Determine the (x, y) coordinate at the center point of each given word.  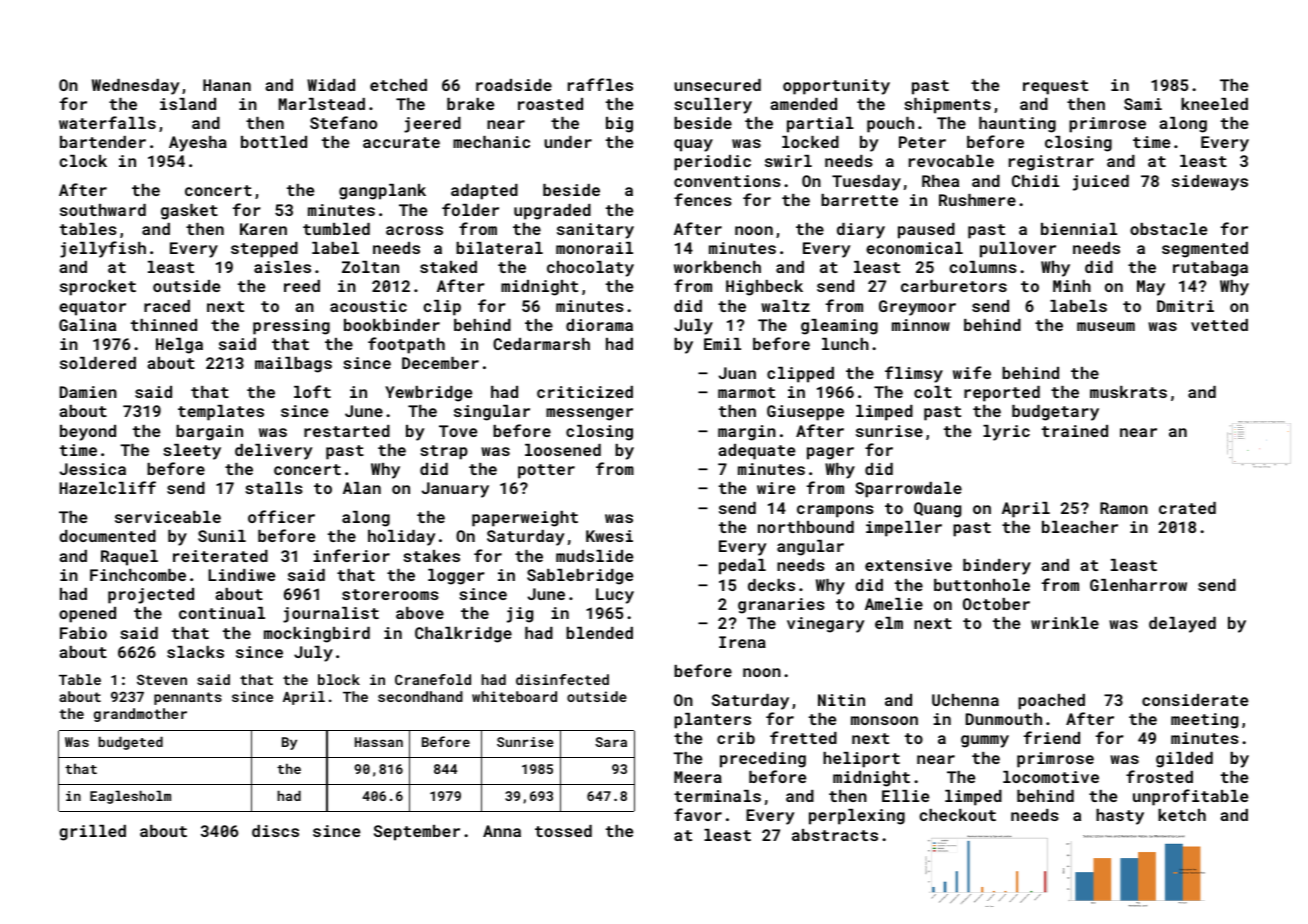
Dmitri (1185, 306)
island (188, 104)
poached (1051, 702)
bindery (997, 567)
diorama (599, 325)
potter (546, 471)
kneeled (1214, 104)
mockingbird (317, 635)
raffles (600, 84)
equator (92, 308)
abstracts (835, 835)
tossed (563, 831)
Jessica (92, 469)
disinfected (562, 679)
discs (275, 831)
